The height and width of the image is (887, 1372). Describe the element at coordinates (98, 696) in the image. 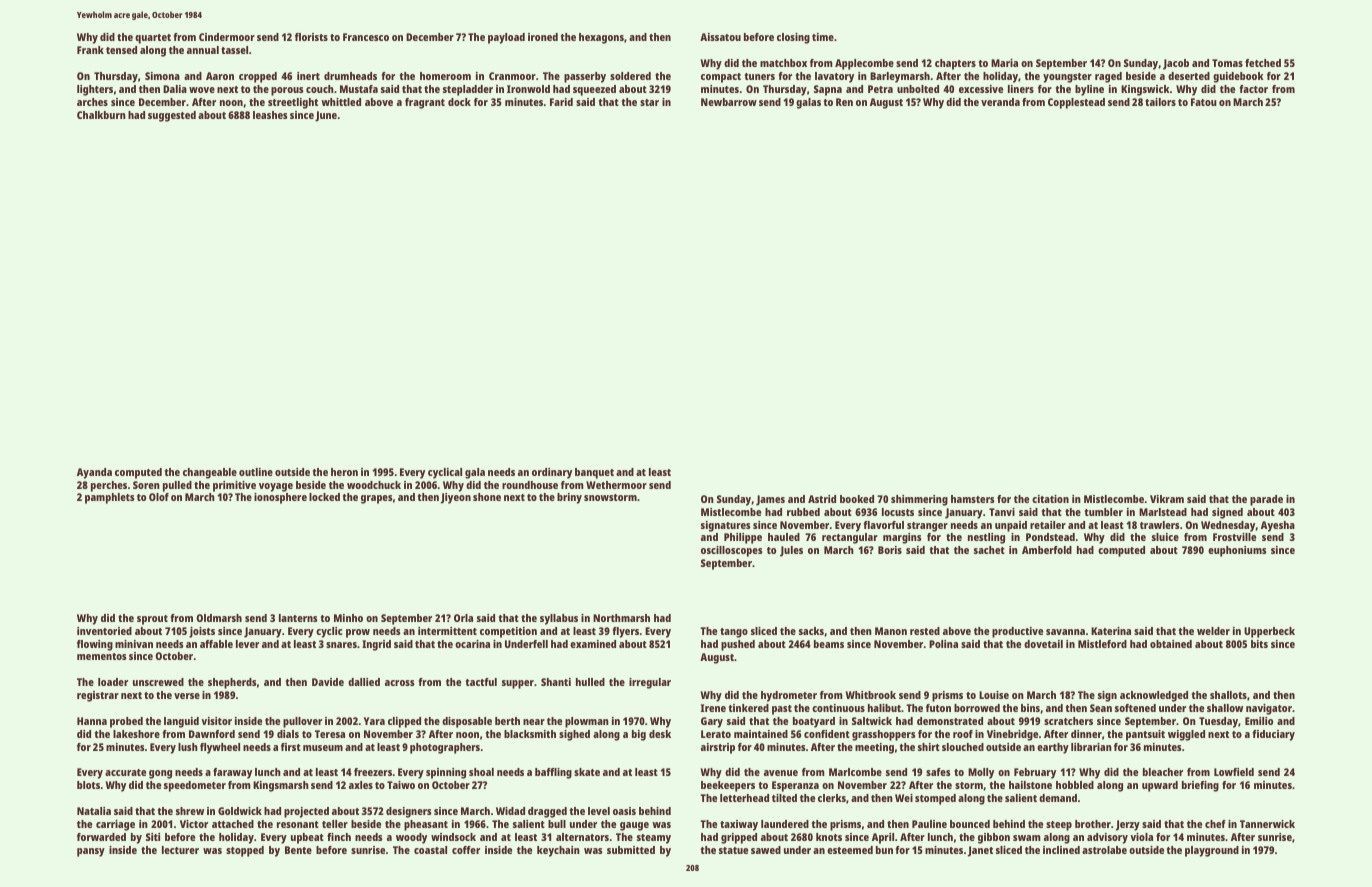

I see `registrar` at that location.
